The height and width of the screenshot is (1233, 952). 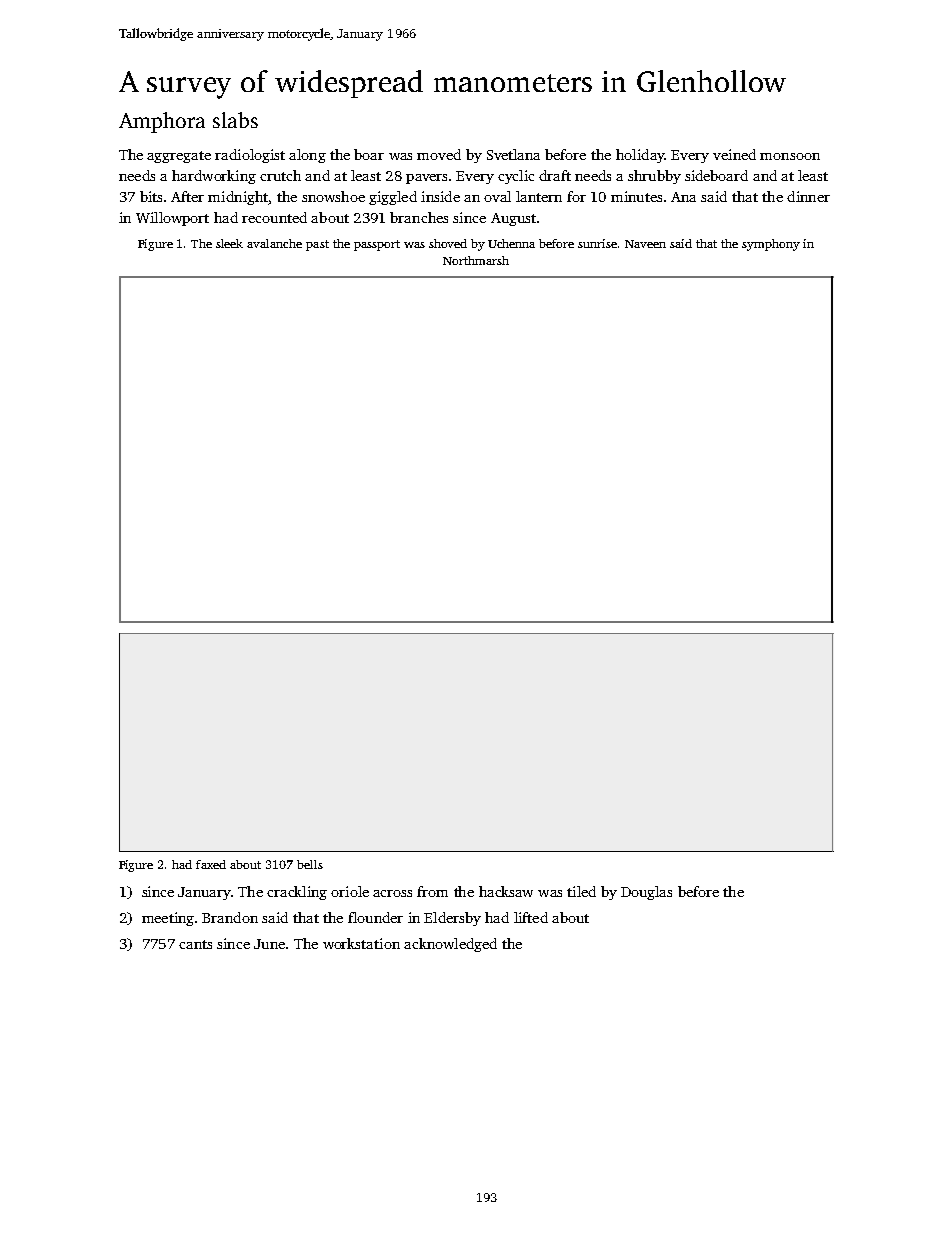 What do you see at coordinates (450, 945) in the screenshot?
I see `acknowledged` at bounding box center [450, 945].
